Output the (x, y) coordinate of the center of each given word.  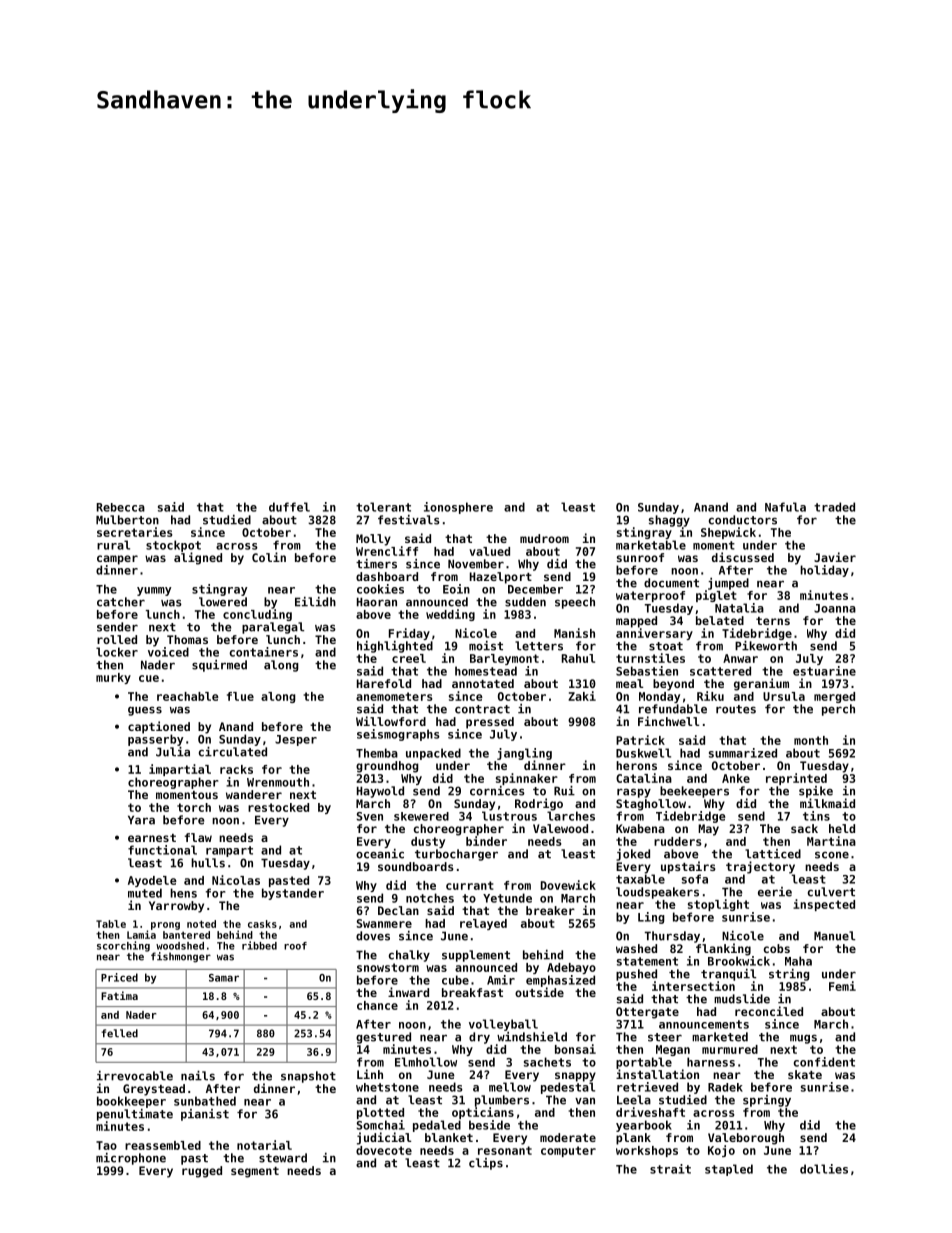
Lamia (141, 934)
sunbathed (205, 1101)
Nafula (785, 507)
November (476, 564)
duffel (289, 507)
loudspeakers (657, 893)
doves (373, 936)
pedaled (437, 1126)
